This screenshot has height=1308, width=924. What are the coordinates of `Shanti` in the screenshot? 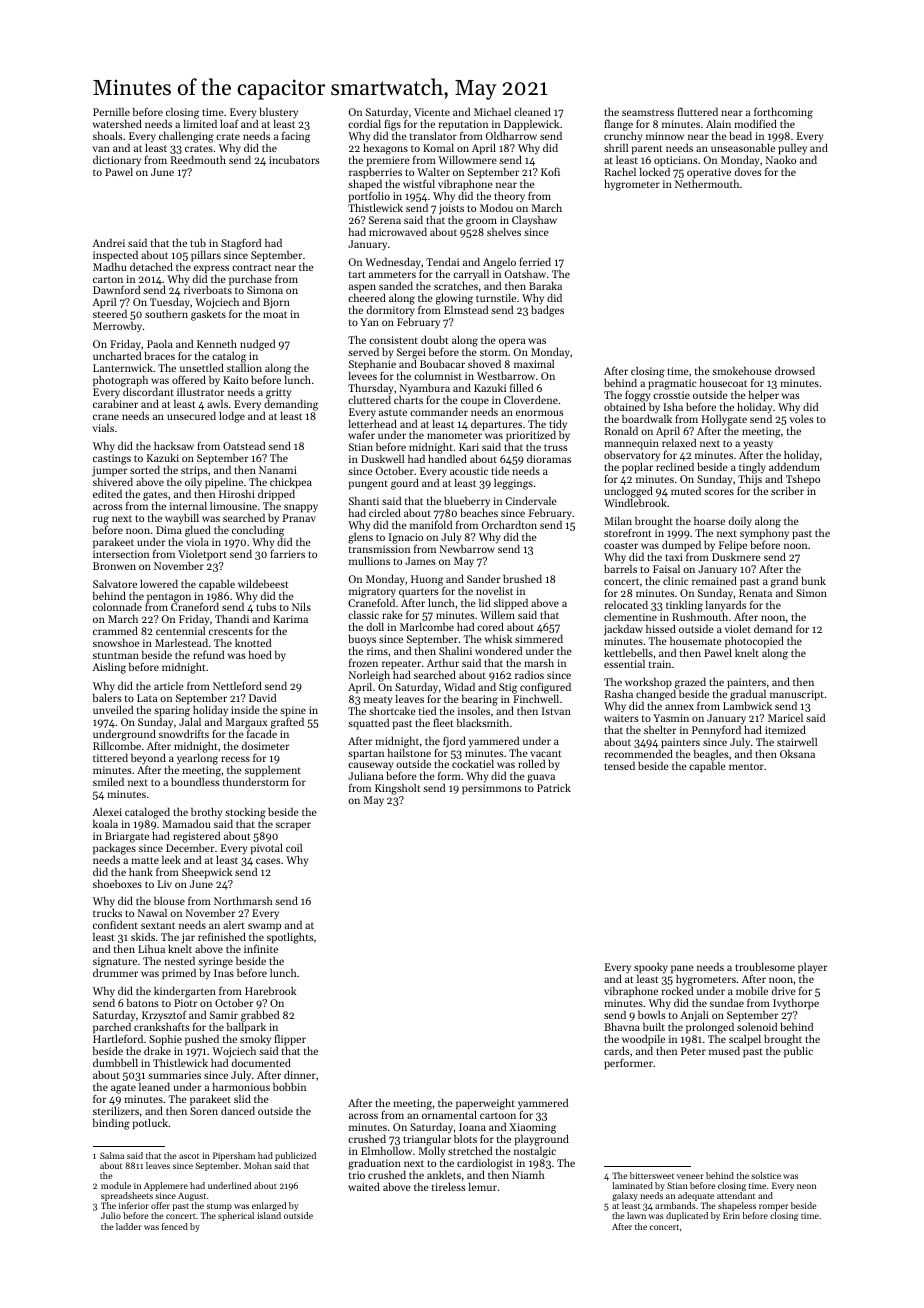 It's located at (364, 500).
